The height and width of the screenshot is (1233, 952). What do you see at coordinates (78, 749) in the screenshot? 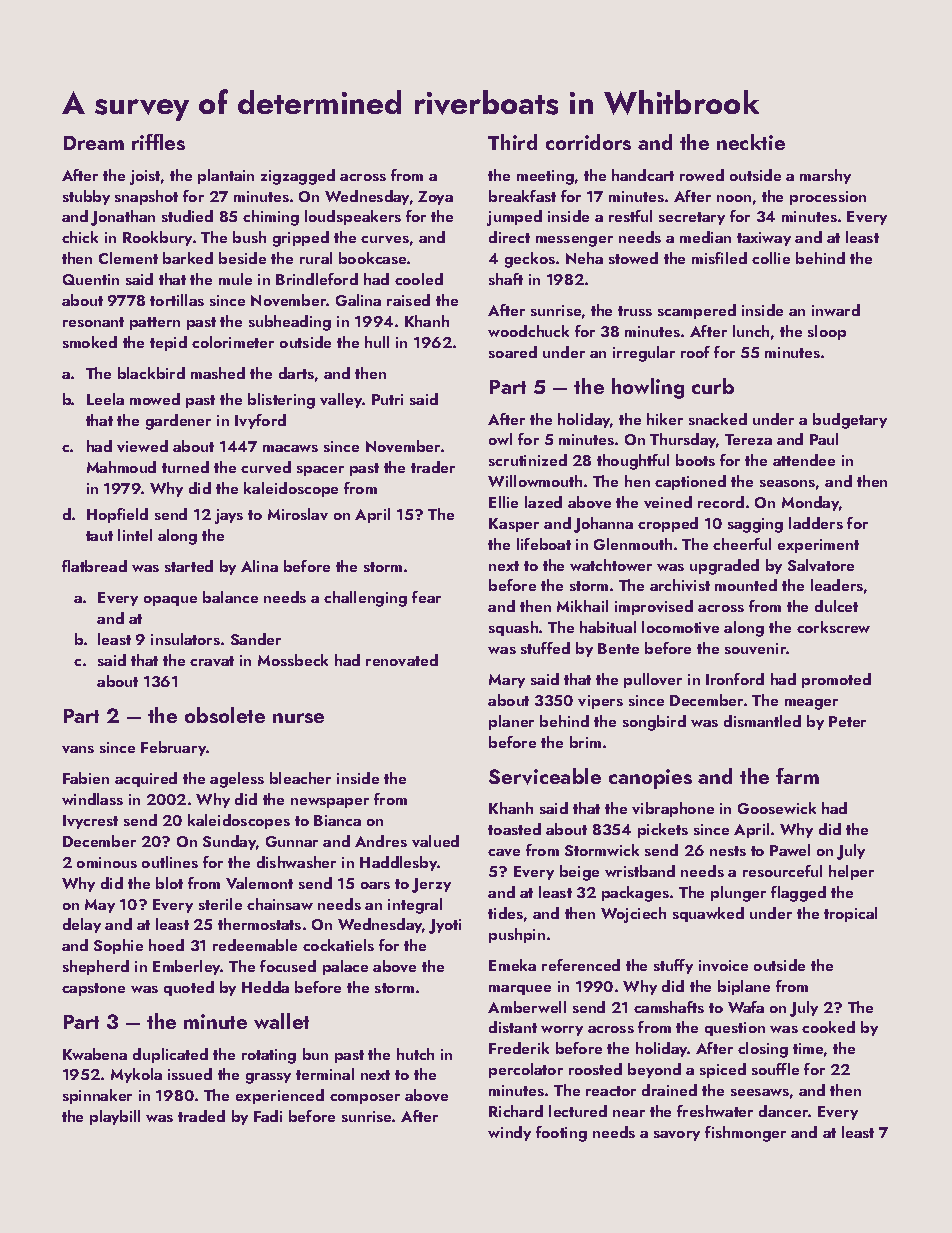
I see `vans` at bounding box center [78, 749].
